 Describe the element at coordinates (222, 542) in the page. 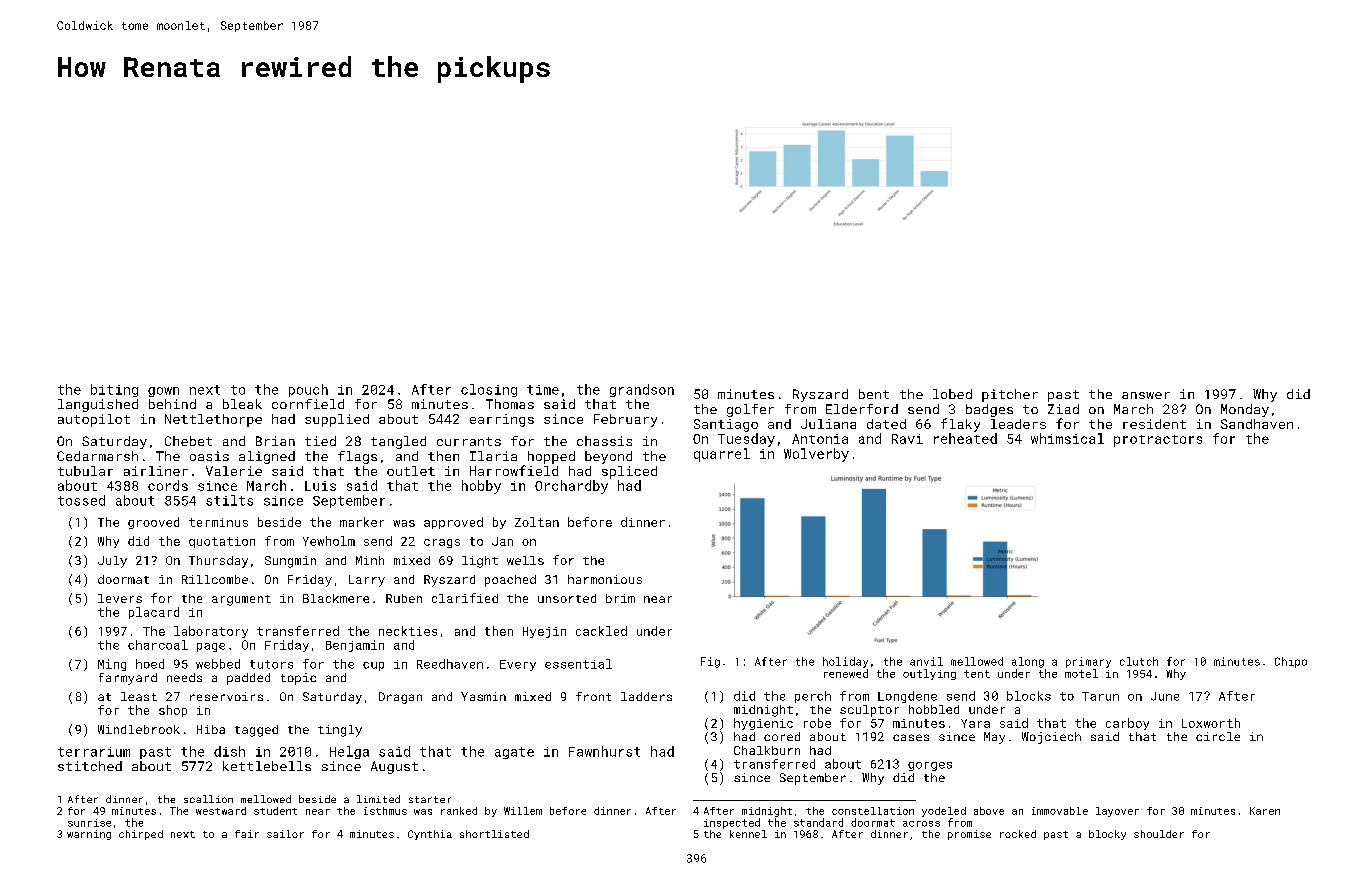

I see `quotation` at that location.
